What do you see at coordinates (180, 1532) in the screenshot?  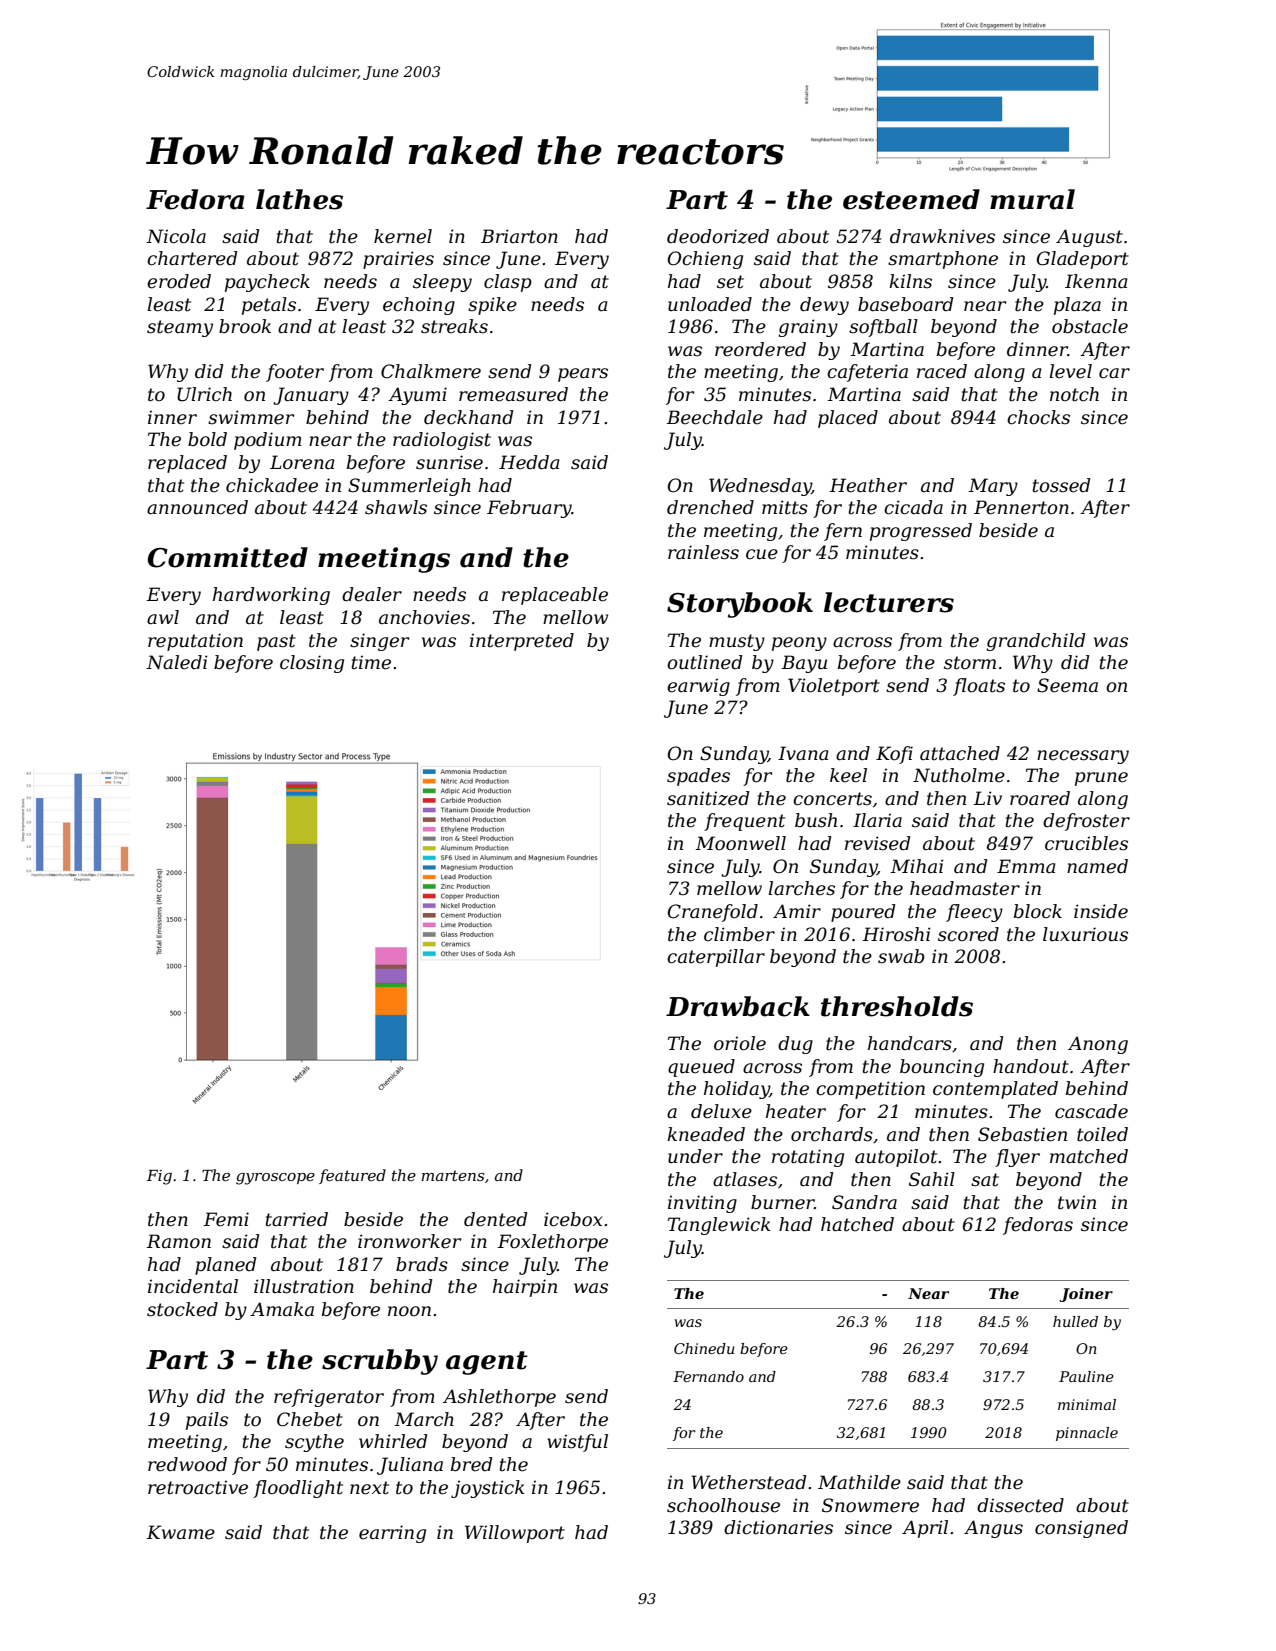 I see `Kwame` at bounding box center [180, 1532].
